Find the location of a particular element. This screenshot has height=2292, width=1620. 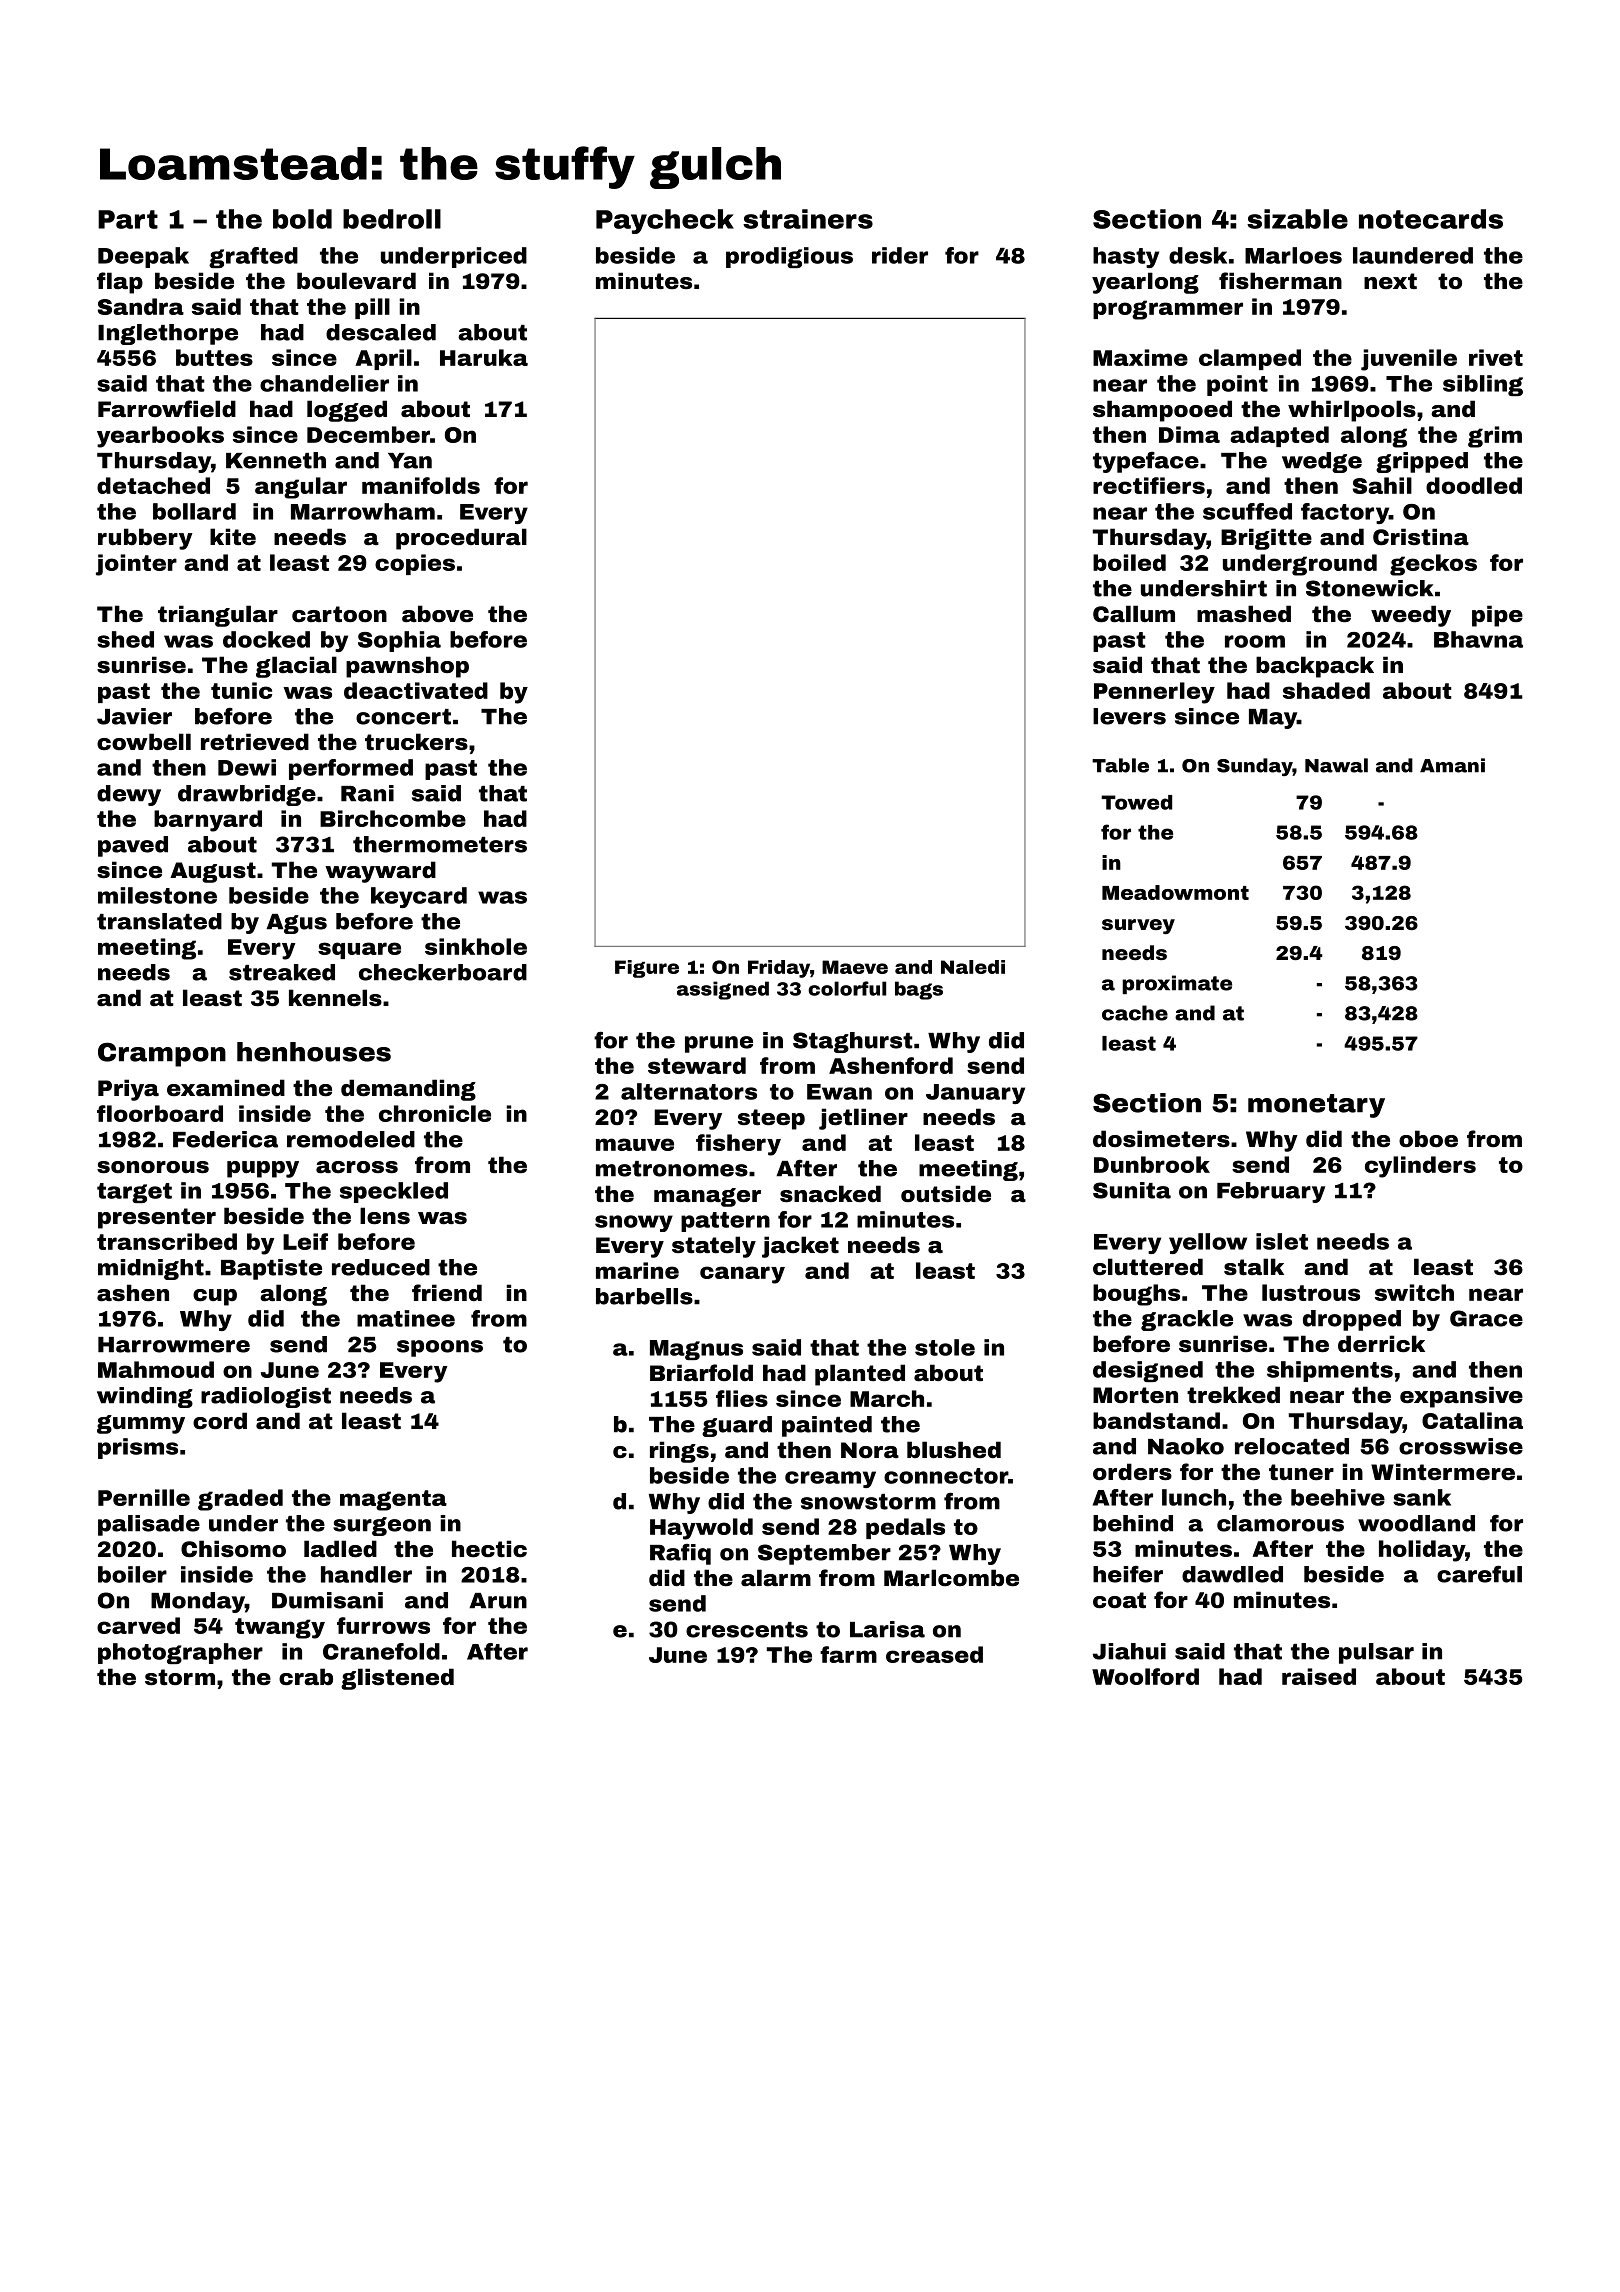

Crampon is located at coordinates (162, 1054).
